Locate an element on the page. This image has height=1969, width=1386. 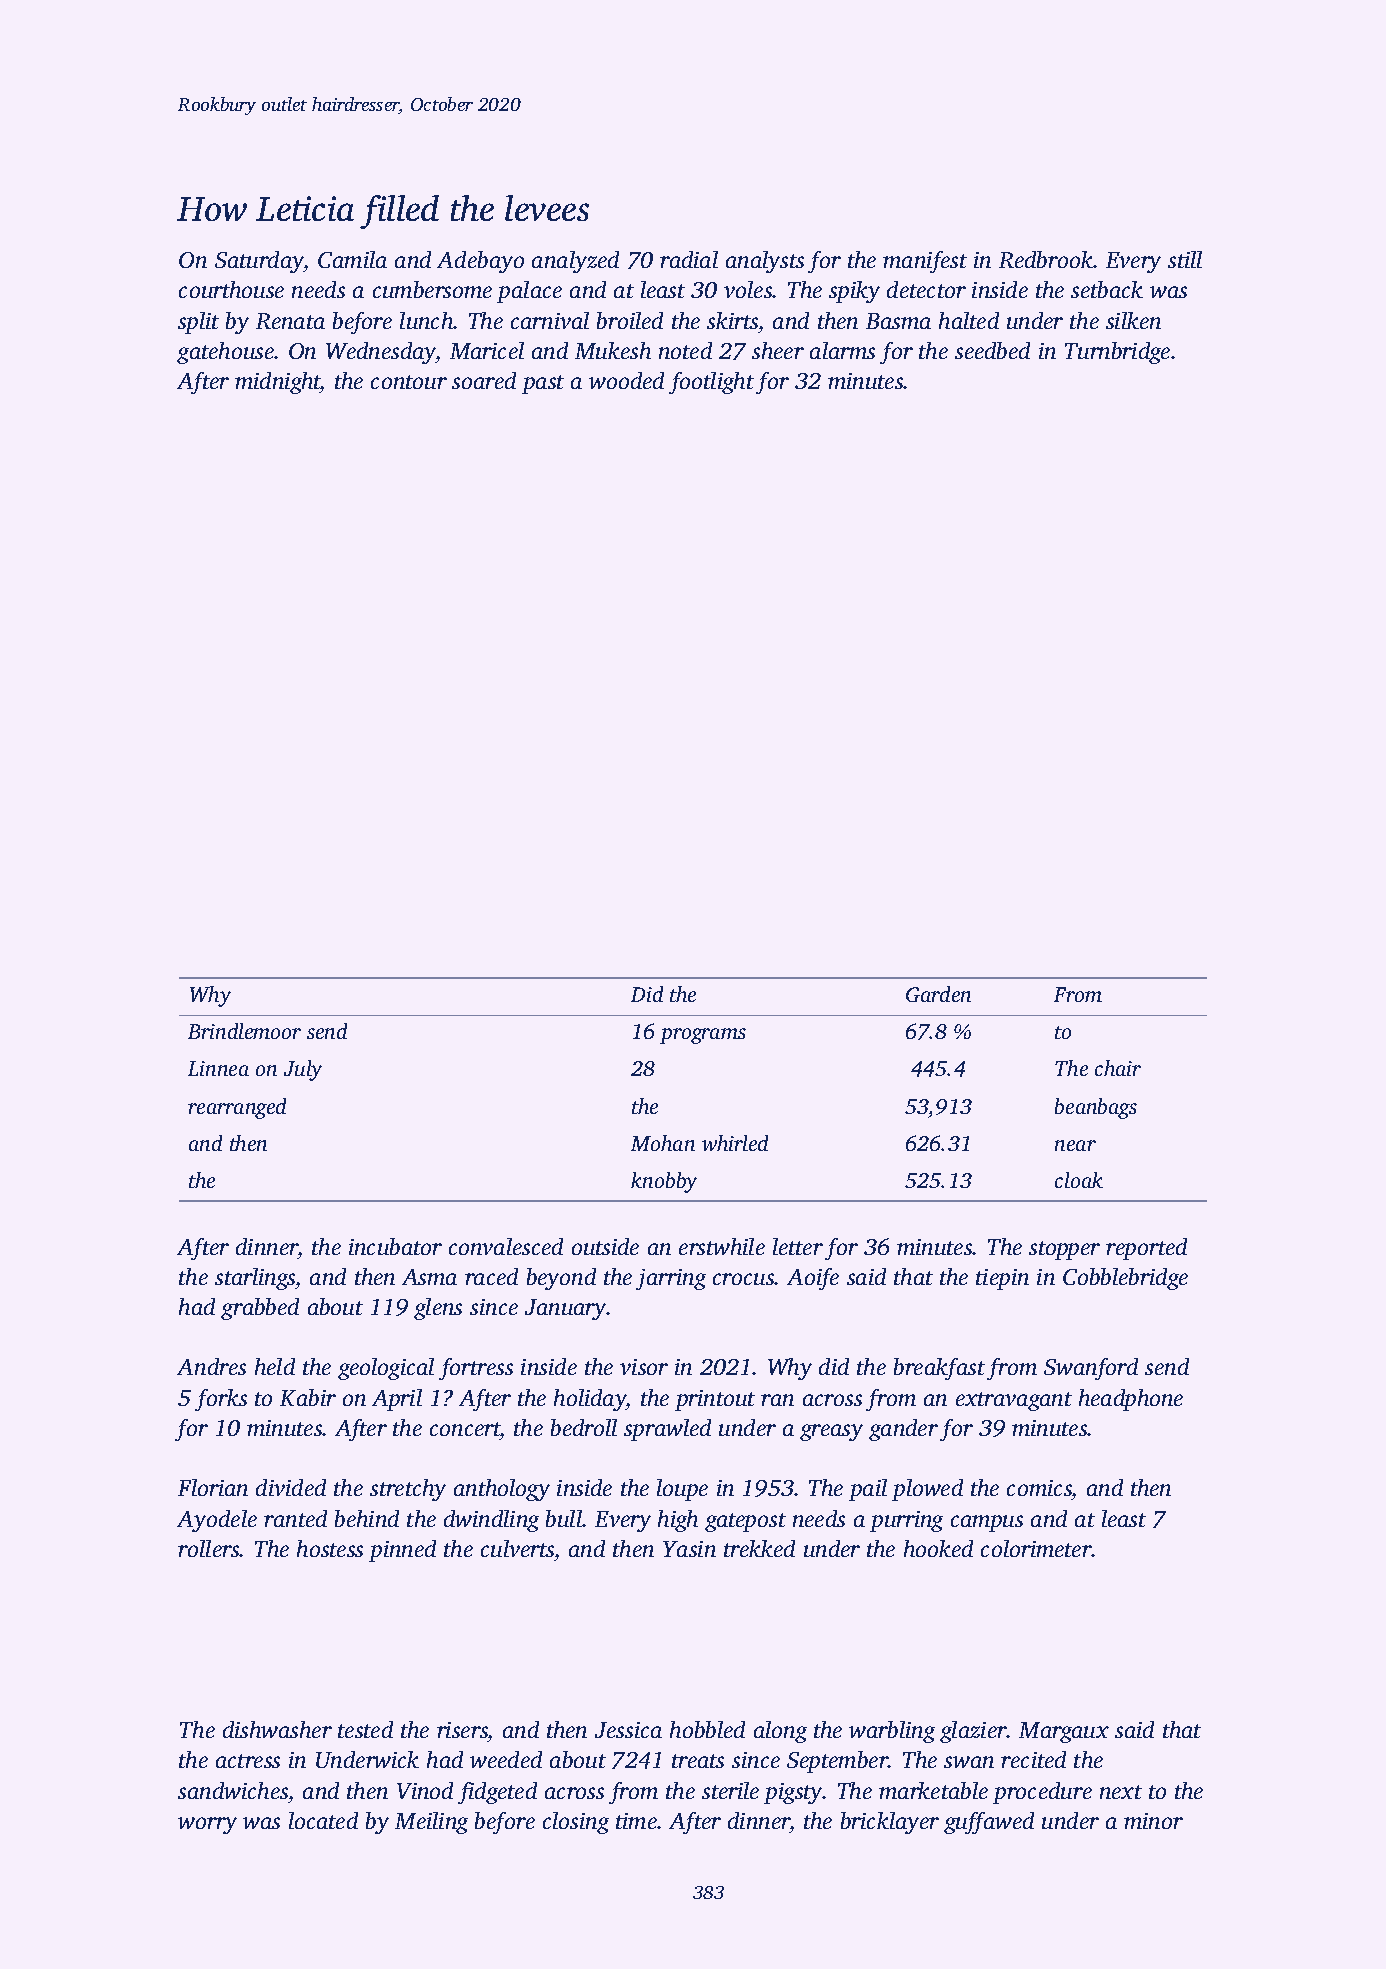
analyzed is located at coordinates (575, 262).
